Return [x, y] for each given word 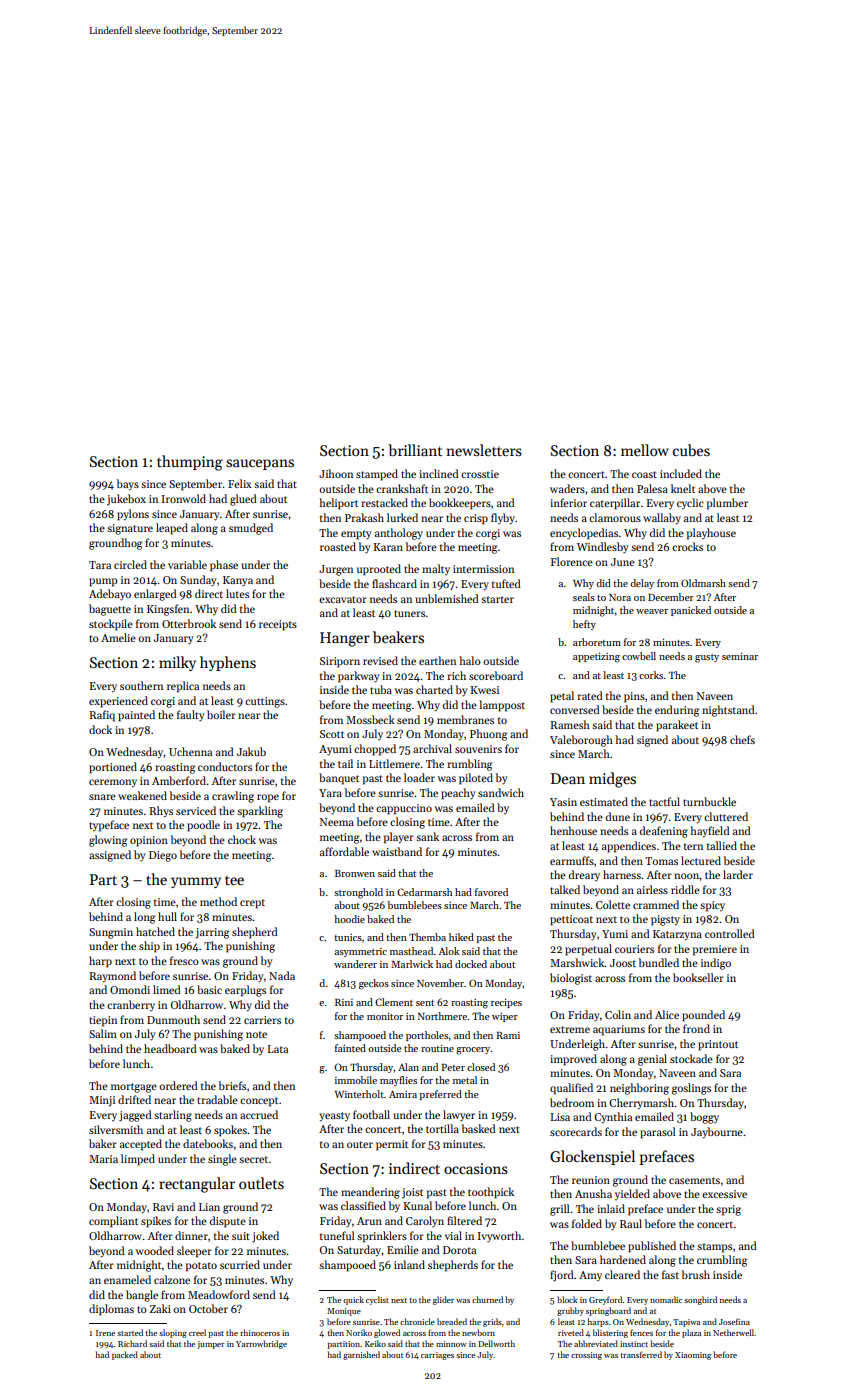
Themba [427, 937]
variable [187, 564]
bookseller [698, 977]
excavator [343, 599]
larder [738, 874]
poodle [203, 826]
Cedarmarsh [424, 892]
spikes [156, 1222]
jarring [212, 933]
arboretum [597, 642]
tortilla [442, 1128]
